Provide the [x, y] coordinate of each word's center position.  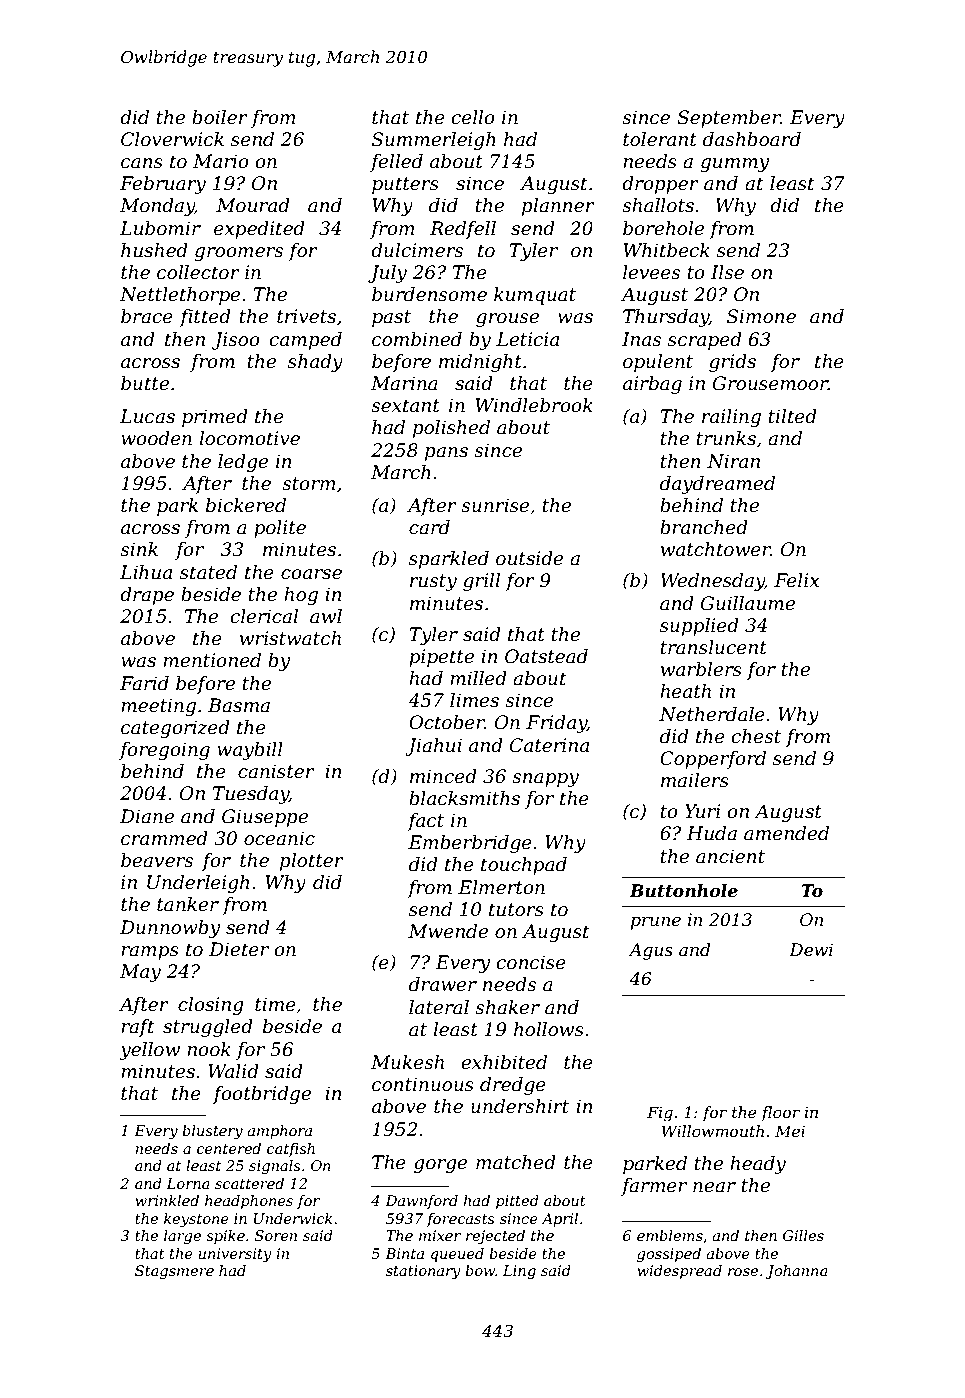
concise [531, 962]
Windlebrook [534, 405]
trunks [726, 438]
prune [656, 923]
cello [473, 117]
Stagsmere [174, 1272]
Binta [404, 1253]
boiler [220, 117]
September [729, 119]
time [275, 1004]
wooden [156, 438]
